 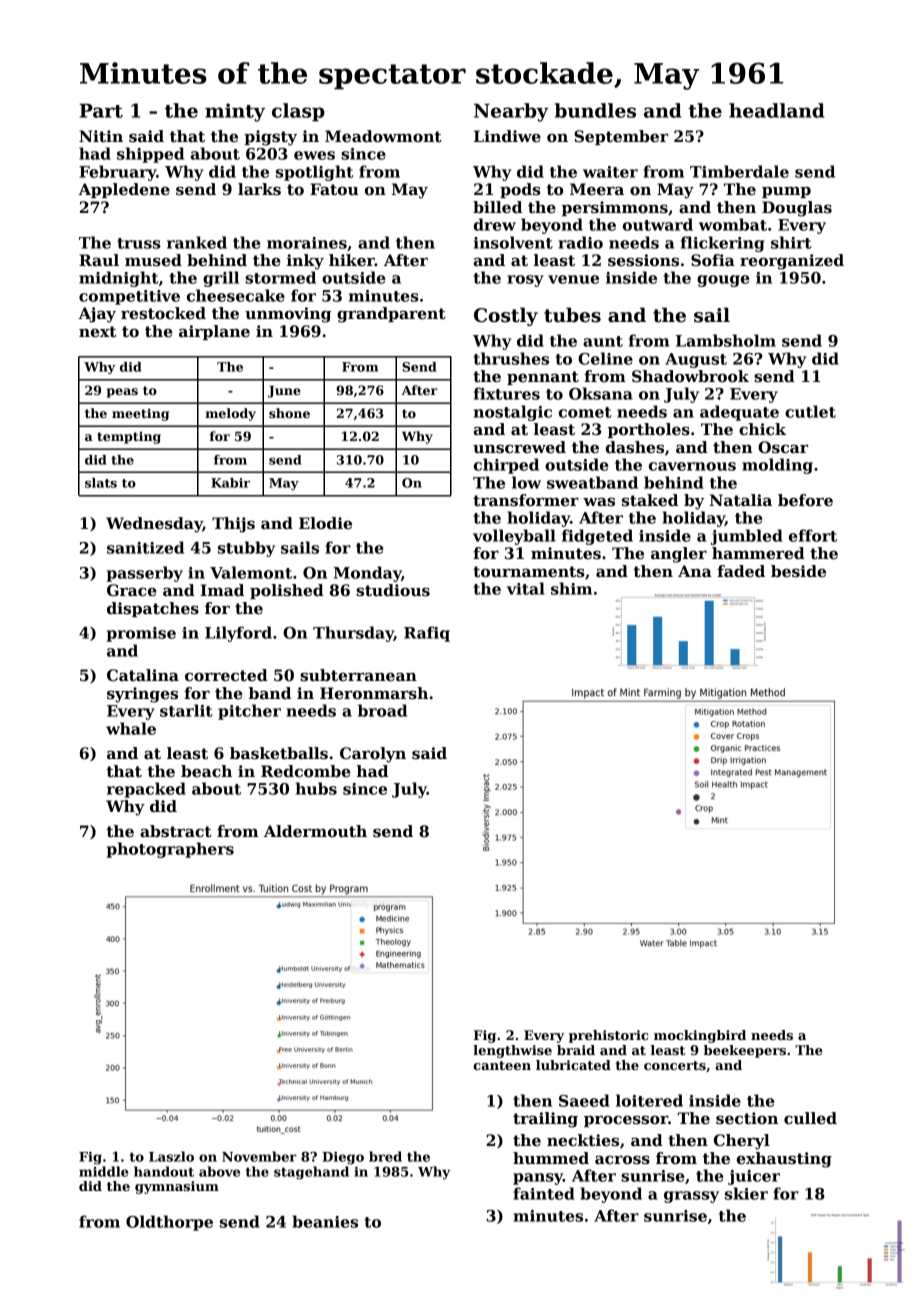 I want to click on middle, so click(x=104, y=1171).
